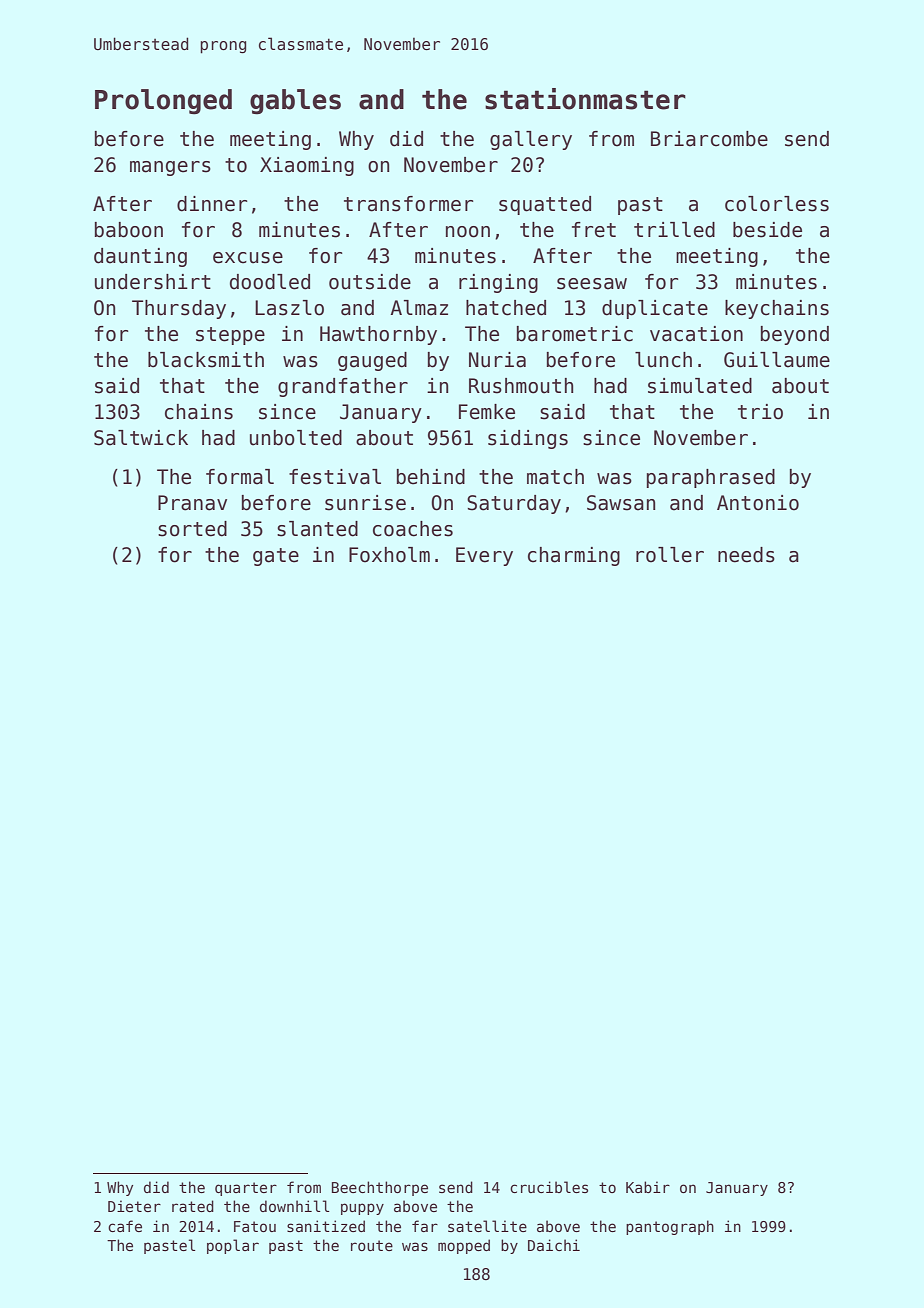 This image has width=924, height=1308. What do you see at coordinates (484, 556) in the image?
I see `Every` at bounding box center [484, 556].
